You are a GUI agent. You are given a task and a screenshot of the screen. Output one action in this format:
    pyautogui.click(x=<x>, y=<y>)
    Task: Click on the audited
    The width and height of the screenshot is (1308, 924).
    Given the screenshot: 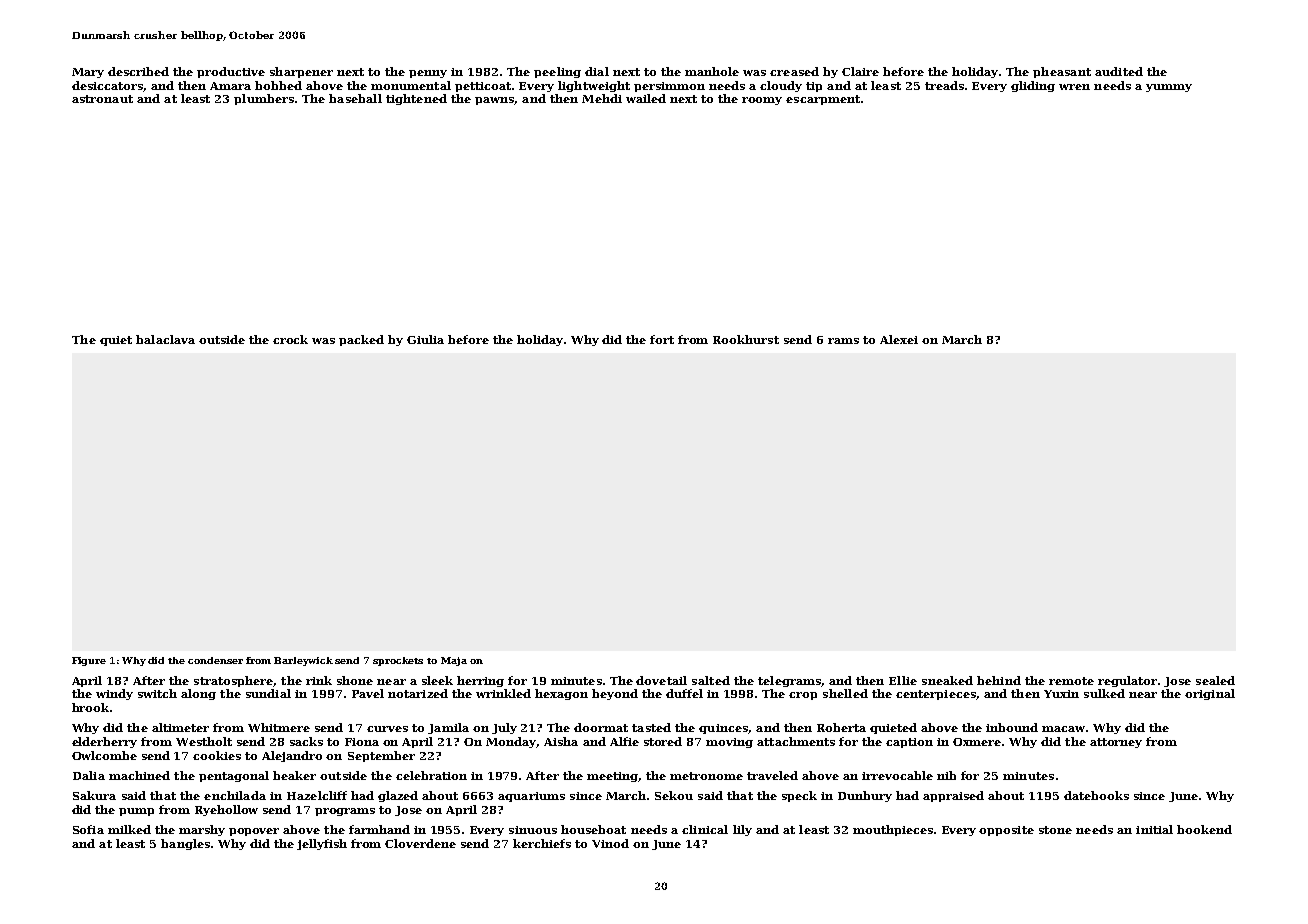 What is the action you would take?
    pyautogui.click(x=1119, y=71)
